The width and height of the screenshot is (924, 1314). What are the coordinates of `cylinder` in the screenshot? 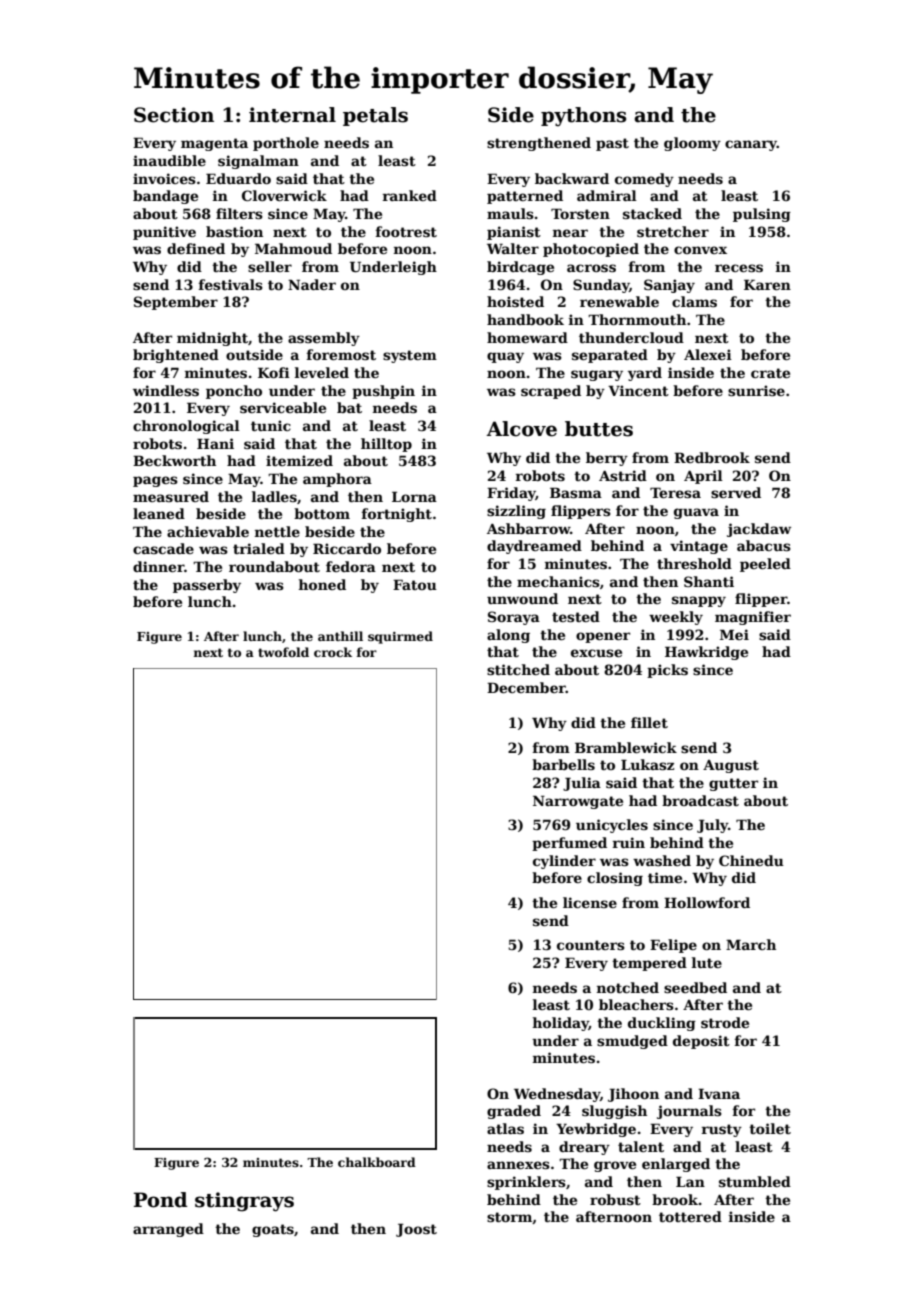 It's located at (564, 862).
